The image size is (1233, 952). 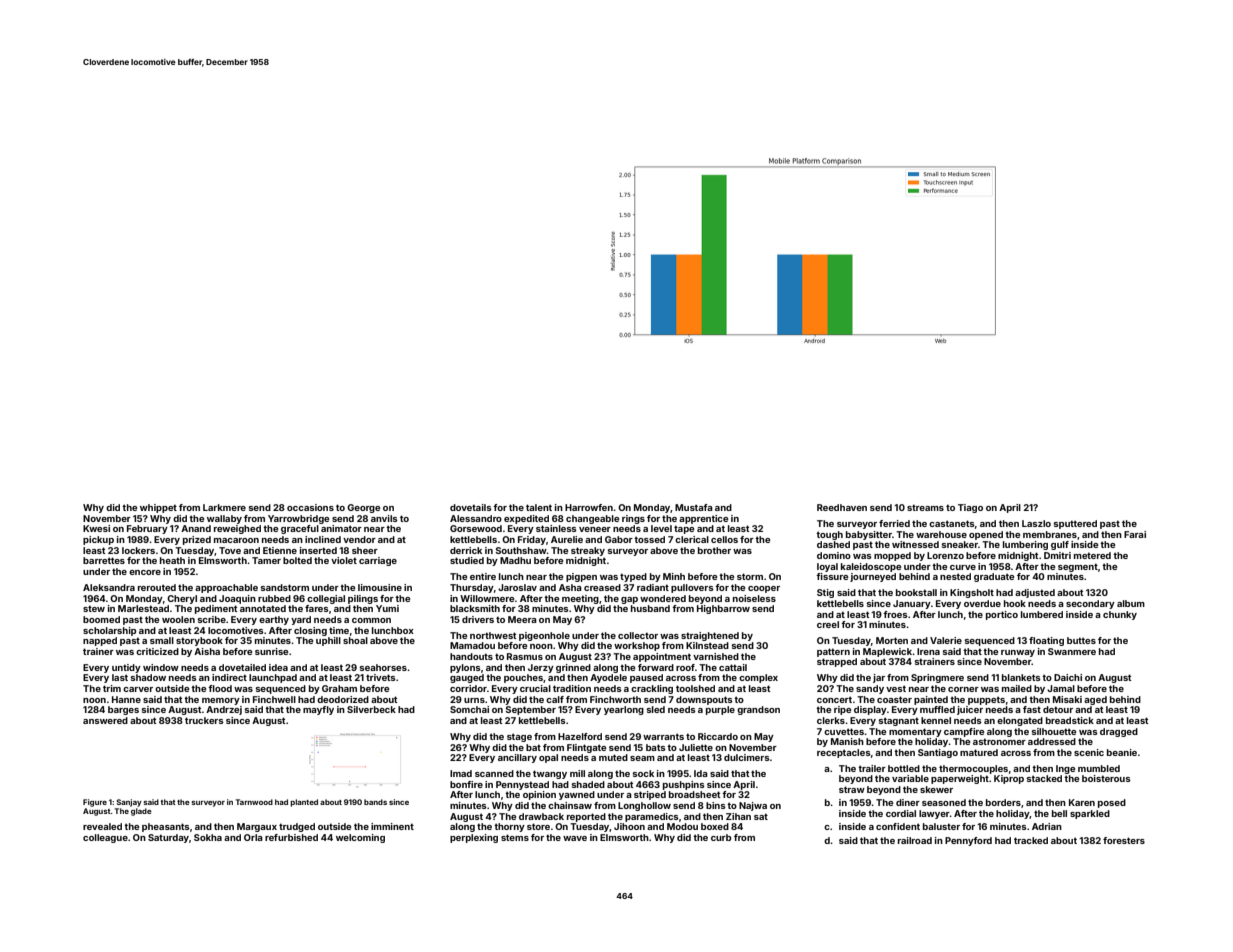 What do you see at coordinates (105, 720) in the screenshot?
I see `answered` at bounding box center [105, 720].
